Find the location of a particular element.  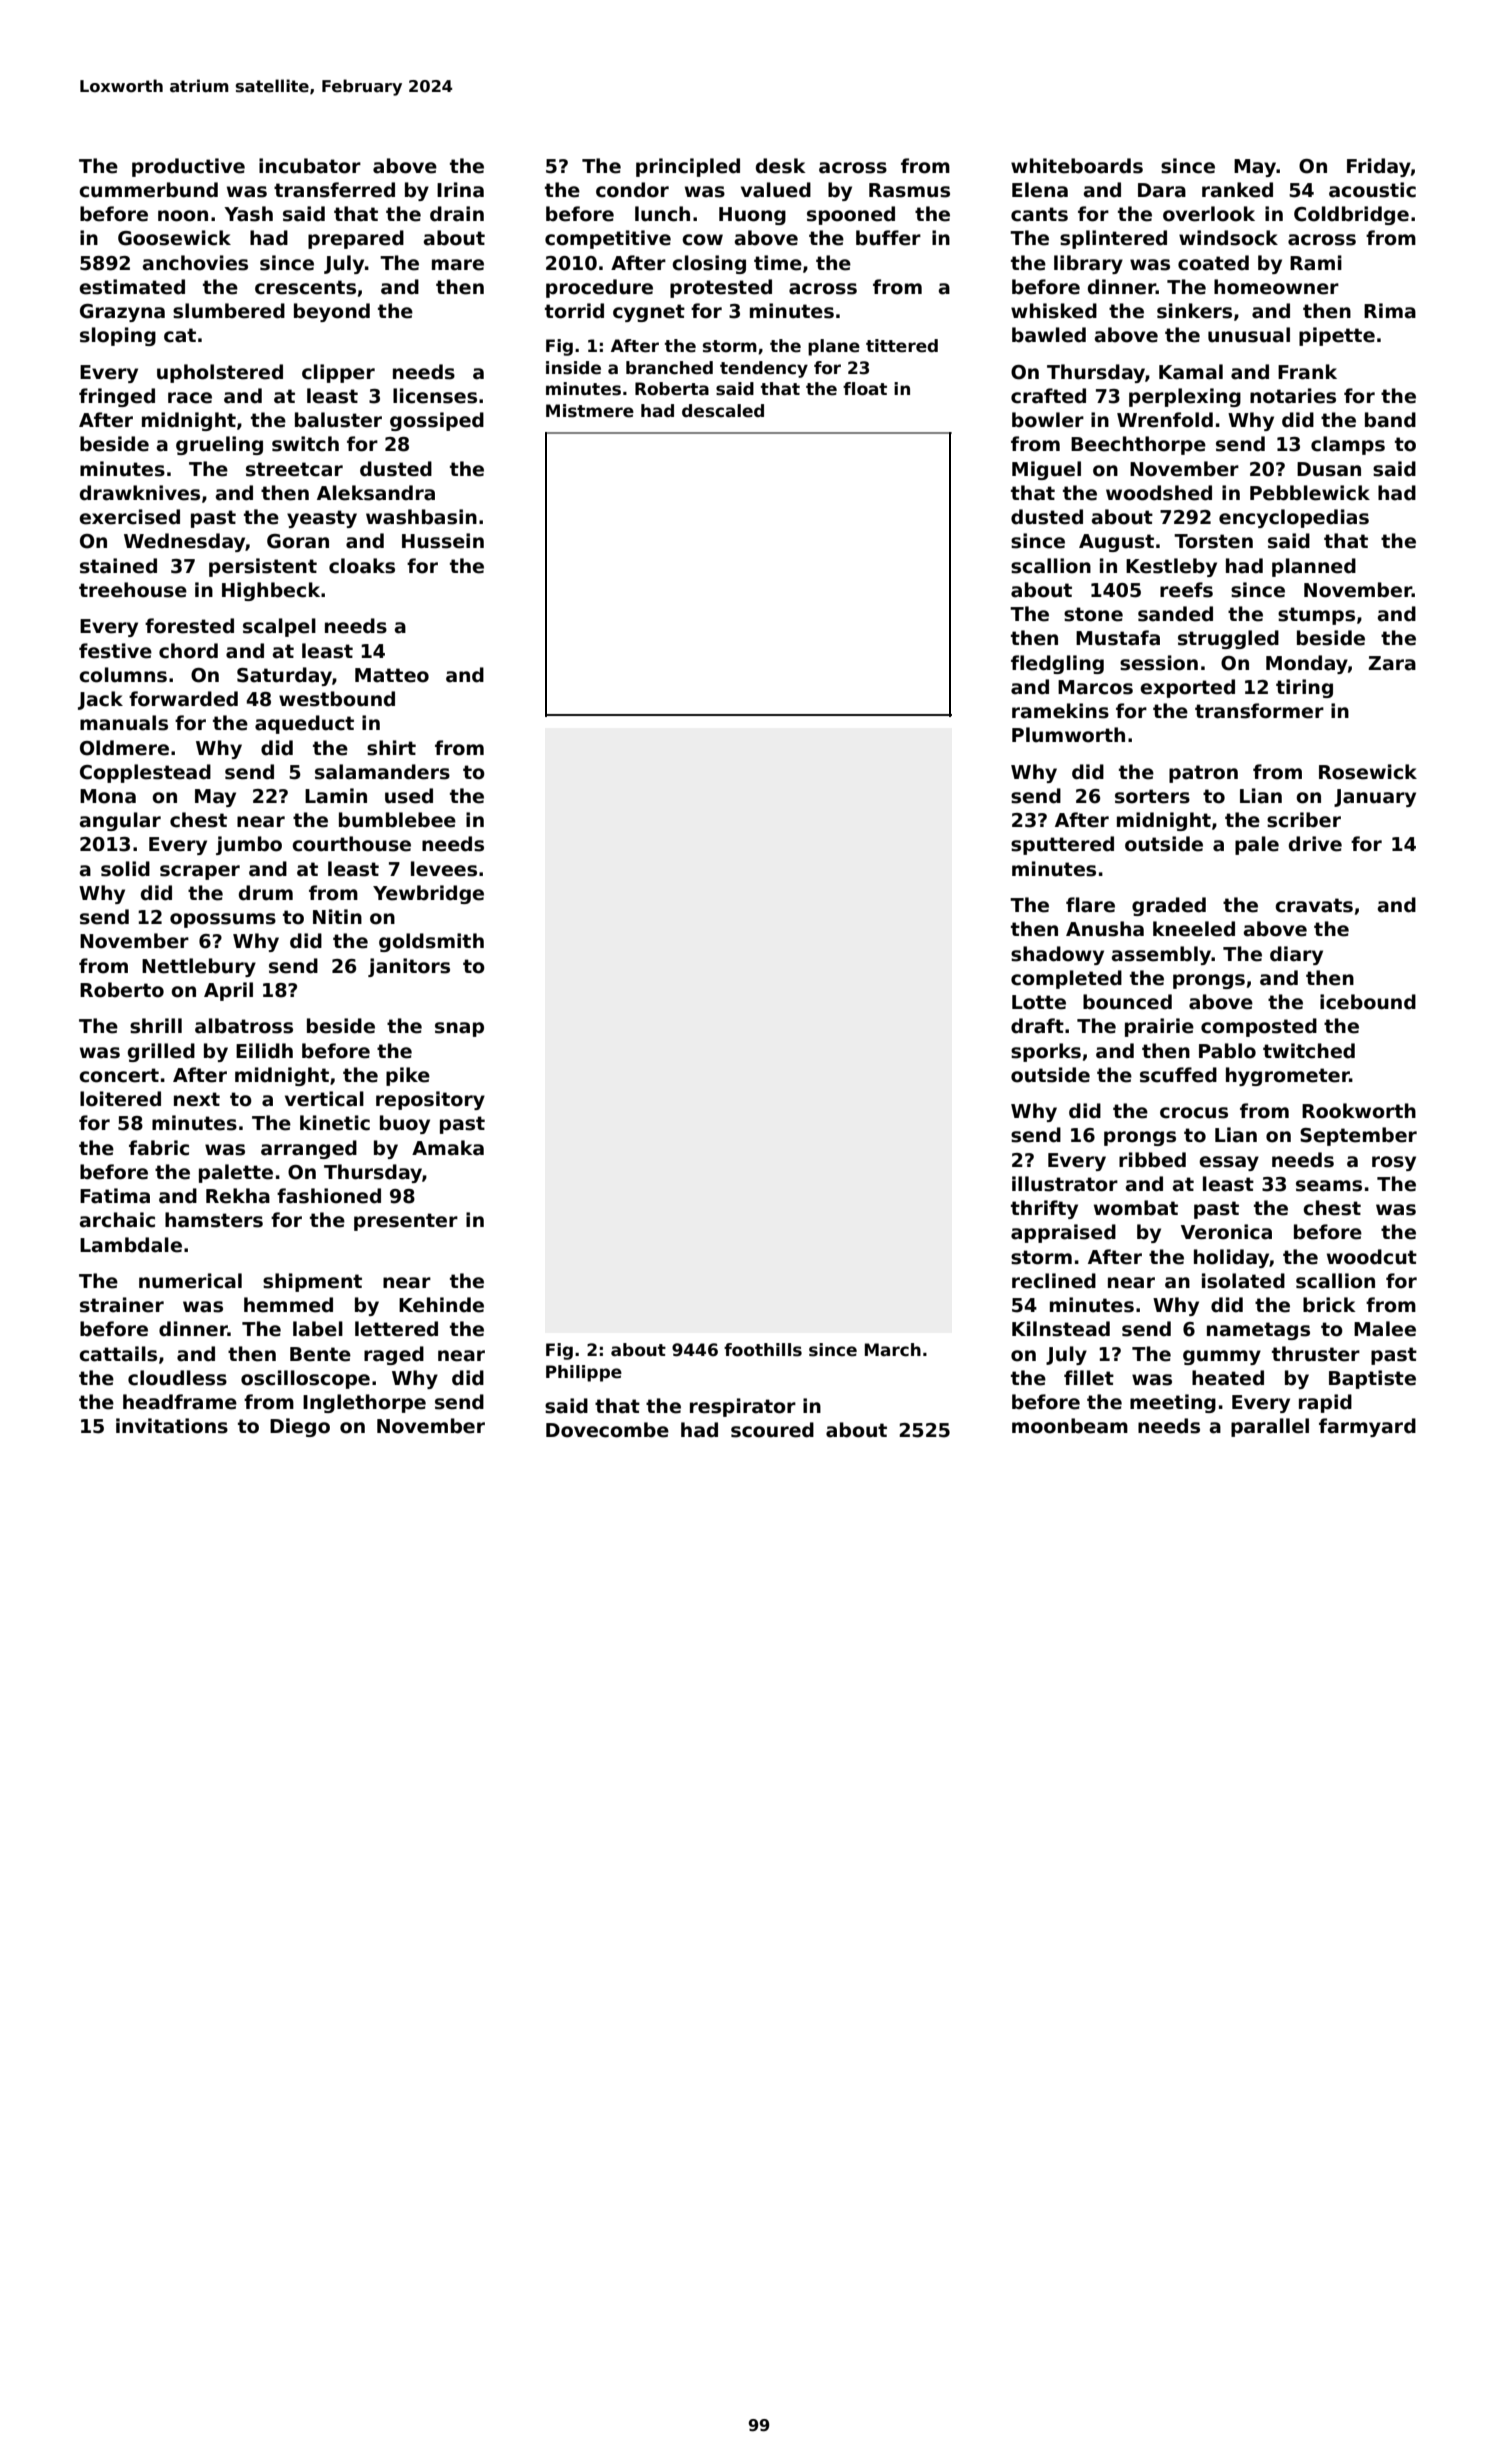

desk is located at coordinates (781, 166).
